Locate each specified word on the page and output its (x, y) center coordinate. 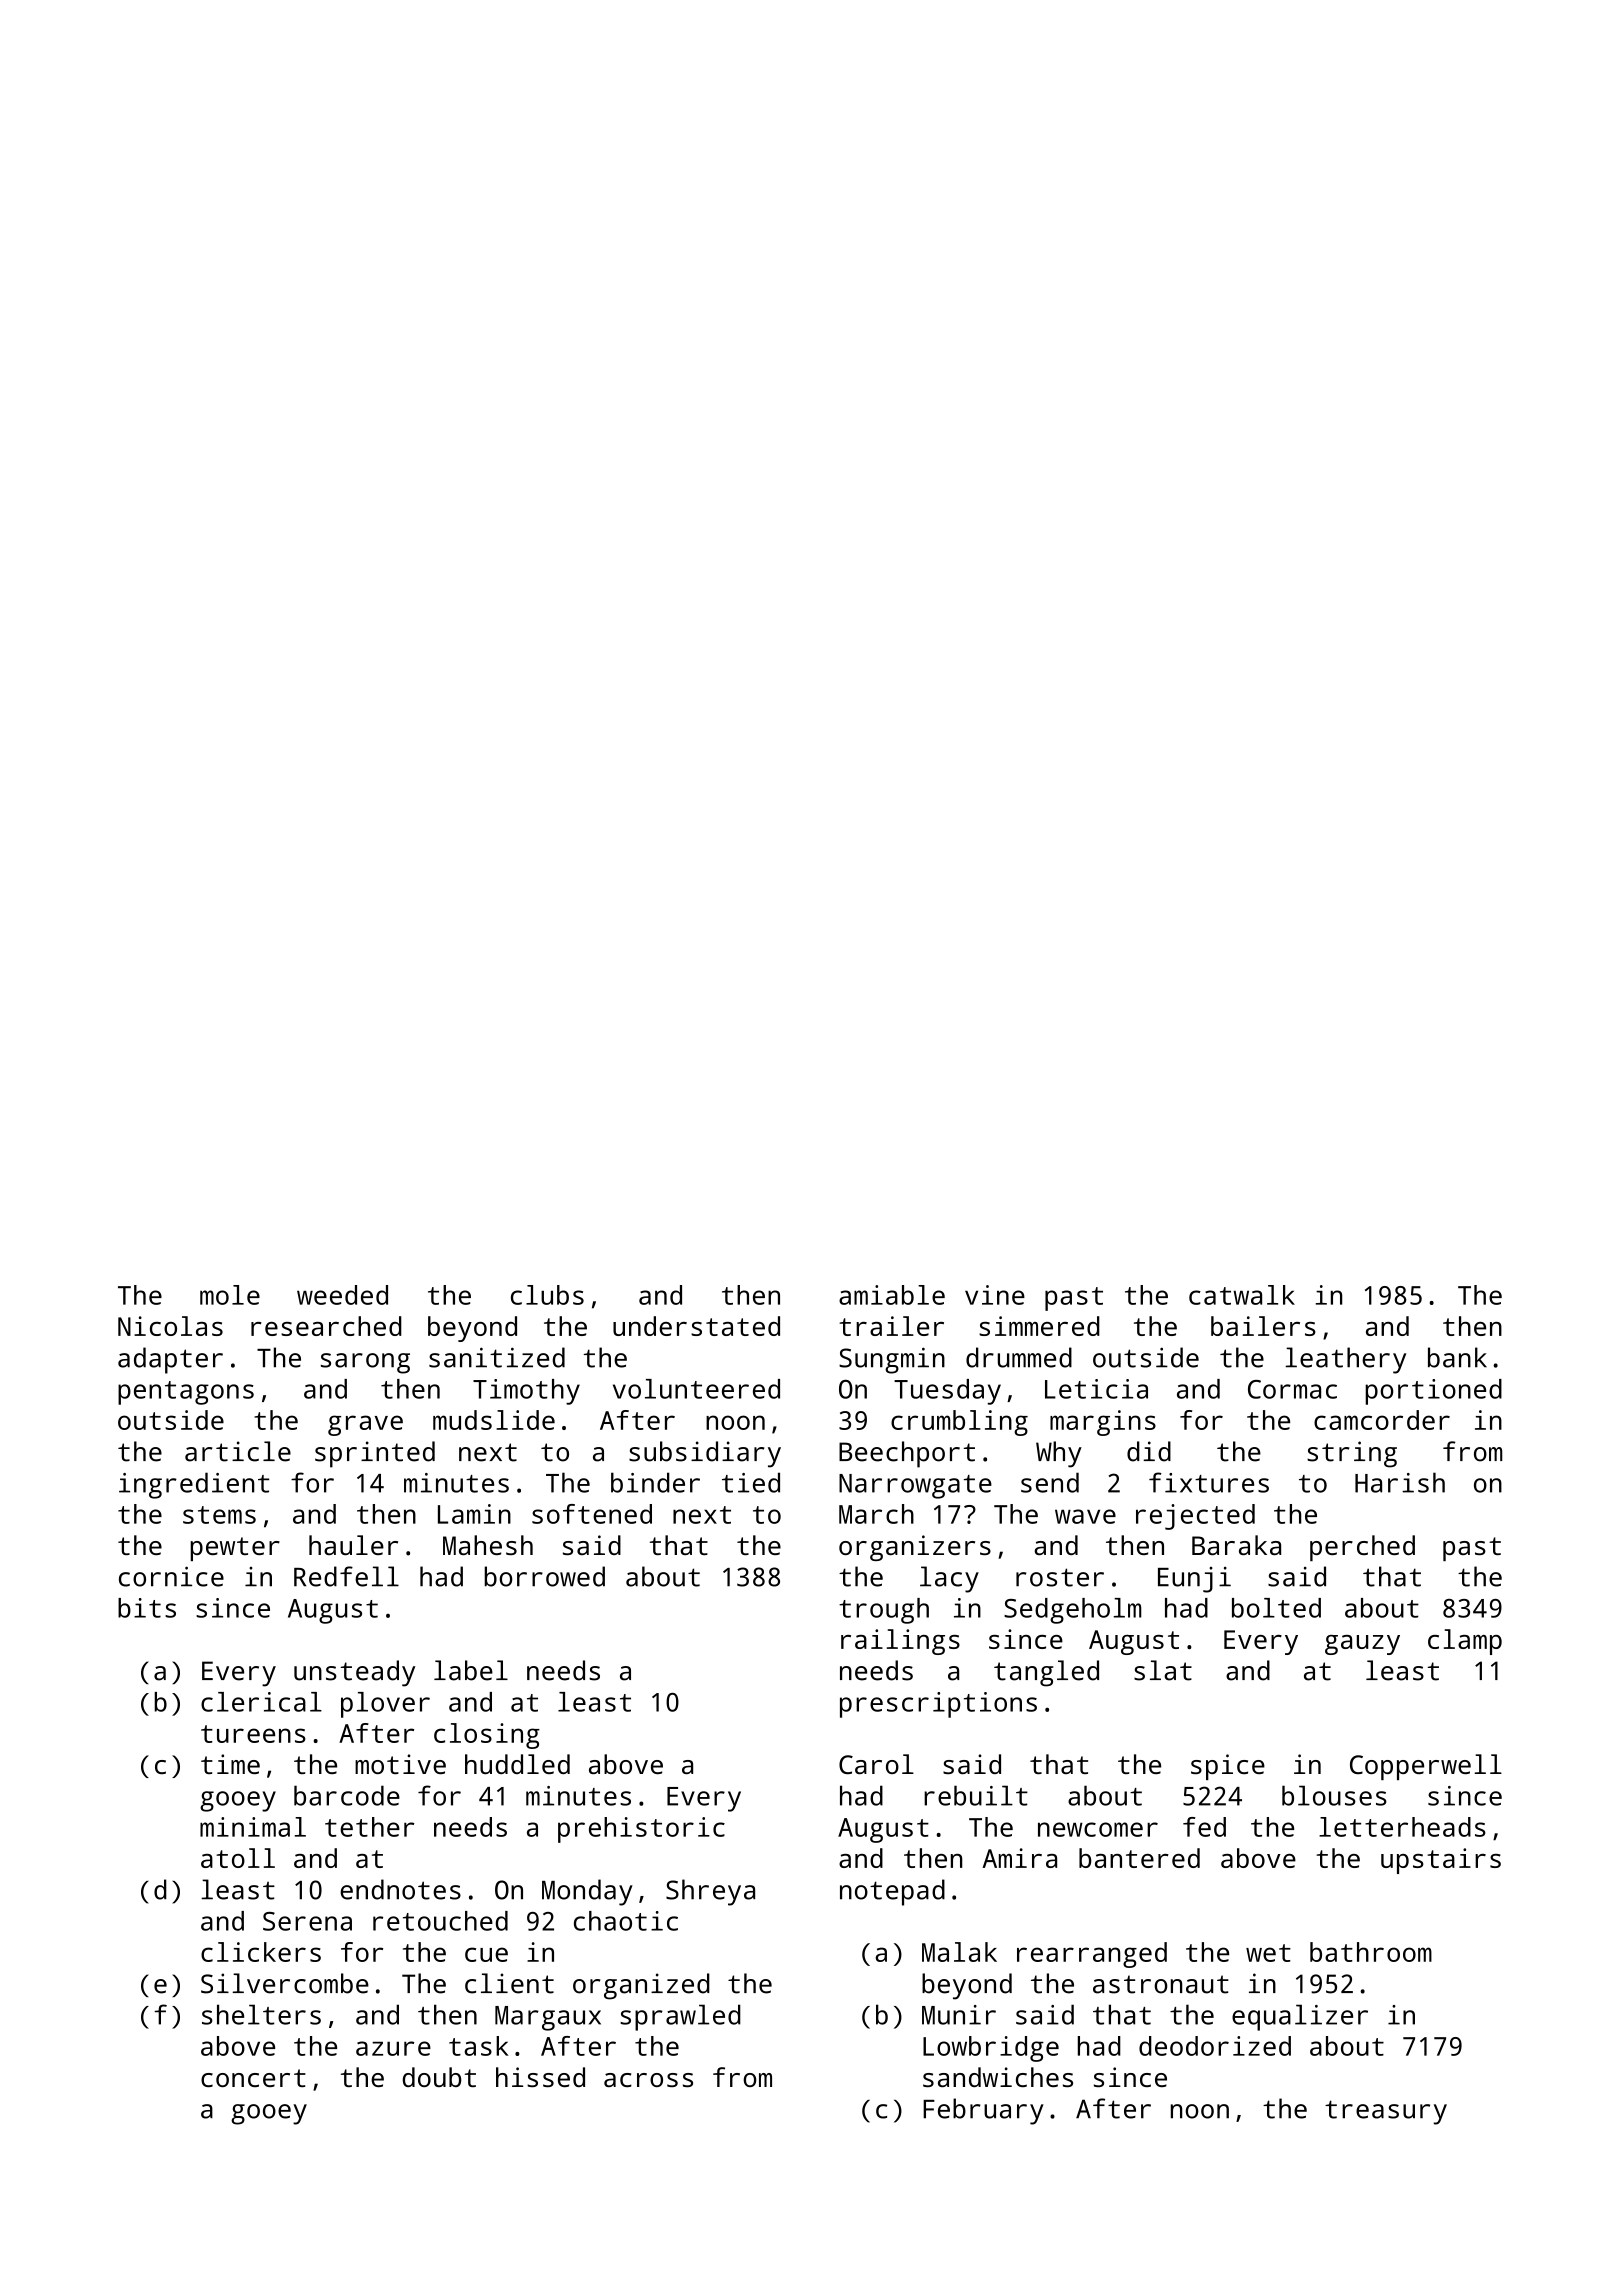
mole (230, 1295)
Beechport (907, 1454)
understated (696, 1326)
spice (1228, 1767)
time (230, 1764)
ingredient (194, 1485)
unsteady (354, 1673)
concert (253, 2078)
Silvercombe (285, 1983)
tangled (1046, 1673)
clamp (1465, 1642)
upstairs (1441, 1861)
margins (1103, 1423)
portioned (1433, 1392)
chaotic (626, 1921)
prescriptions (938, 1705)
